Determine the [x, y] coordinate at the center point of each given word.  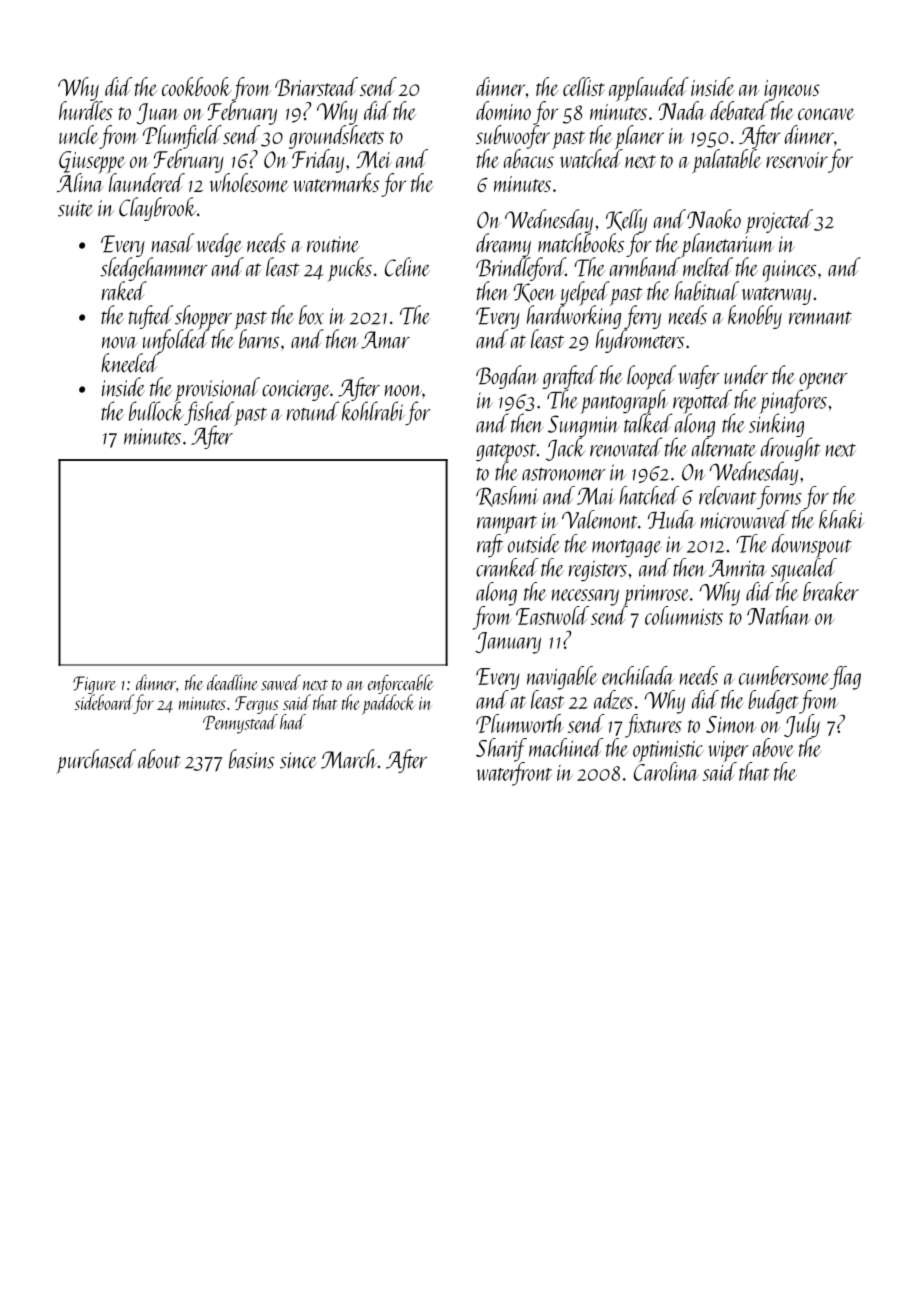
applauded [649, 89]
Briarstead [316, 86]
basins [251, 759]
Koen [534, 293]
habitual [707, 291]
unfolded [176, 341]
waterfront [514, 774]
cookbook [197, 86]
